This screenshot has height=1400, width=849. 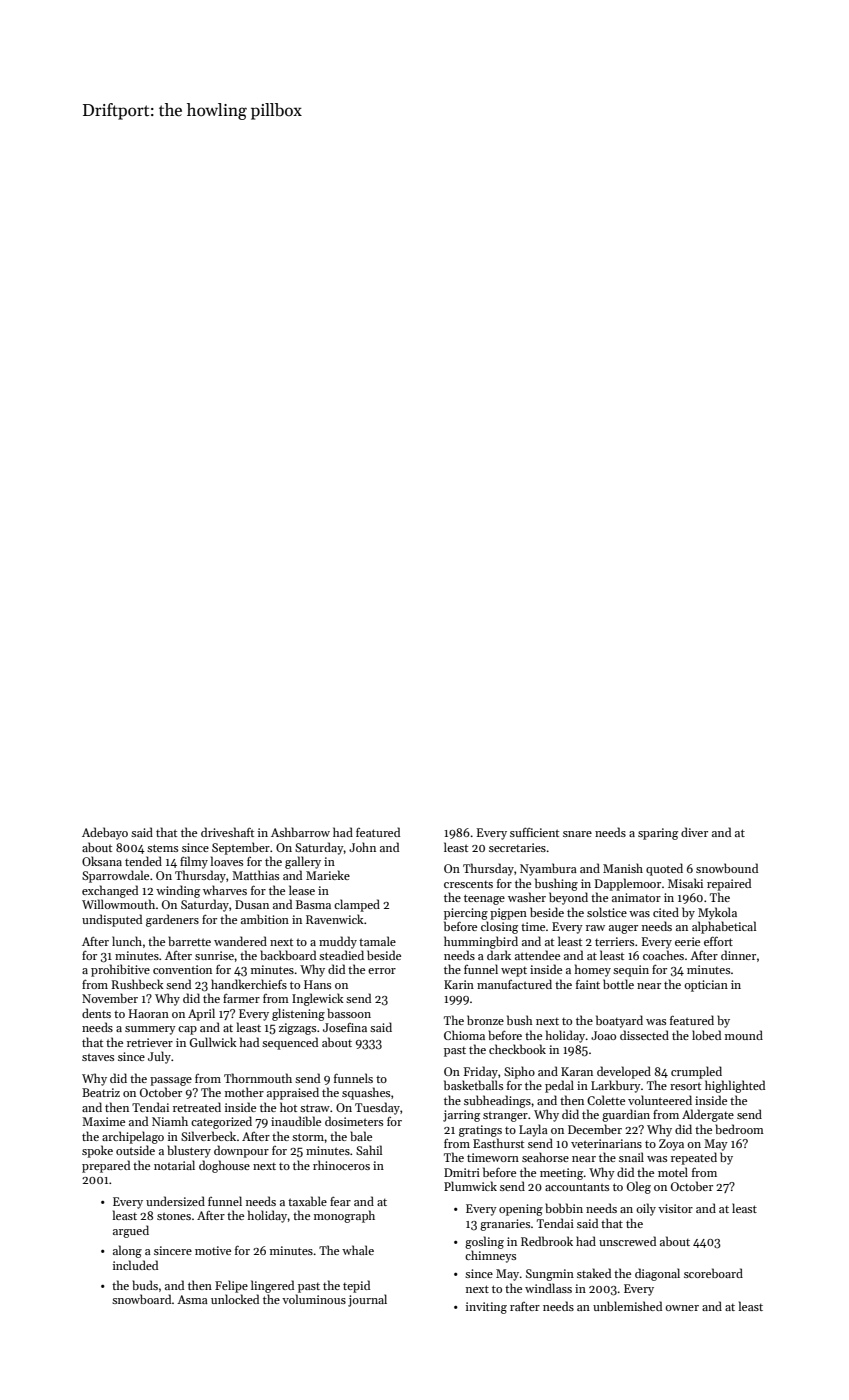 What do you see at coordinates (481, 1072) in the screenshot?
I see `Friday` at bounding box center [481, 1072].
